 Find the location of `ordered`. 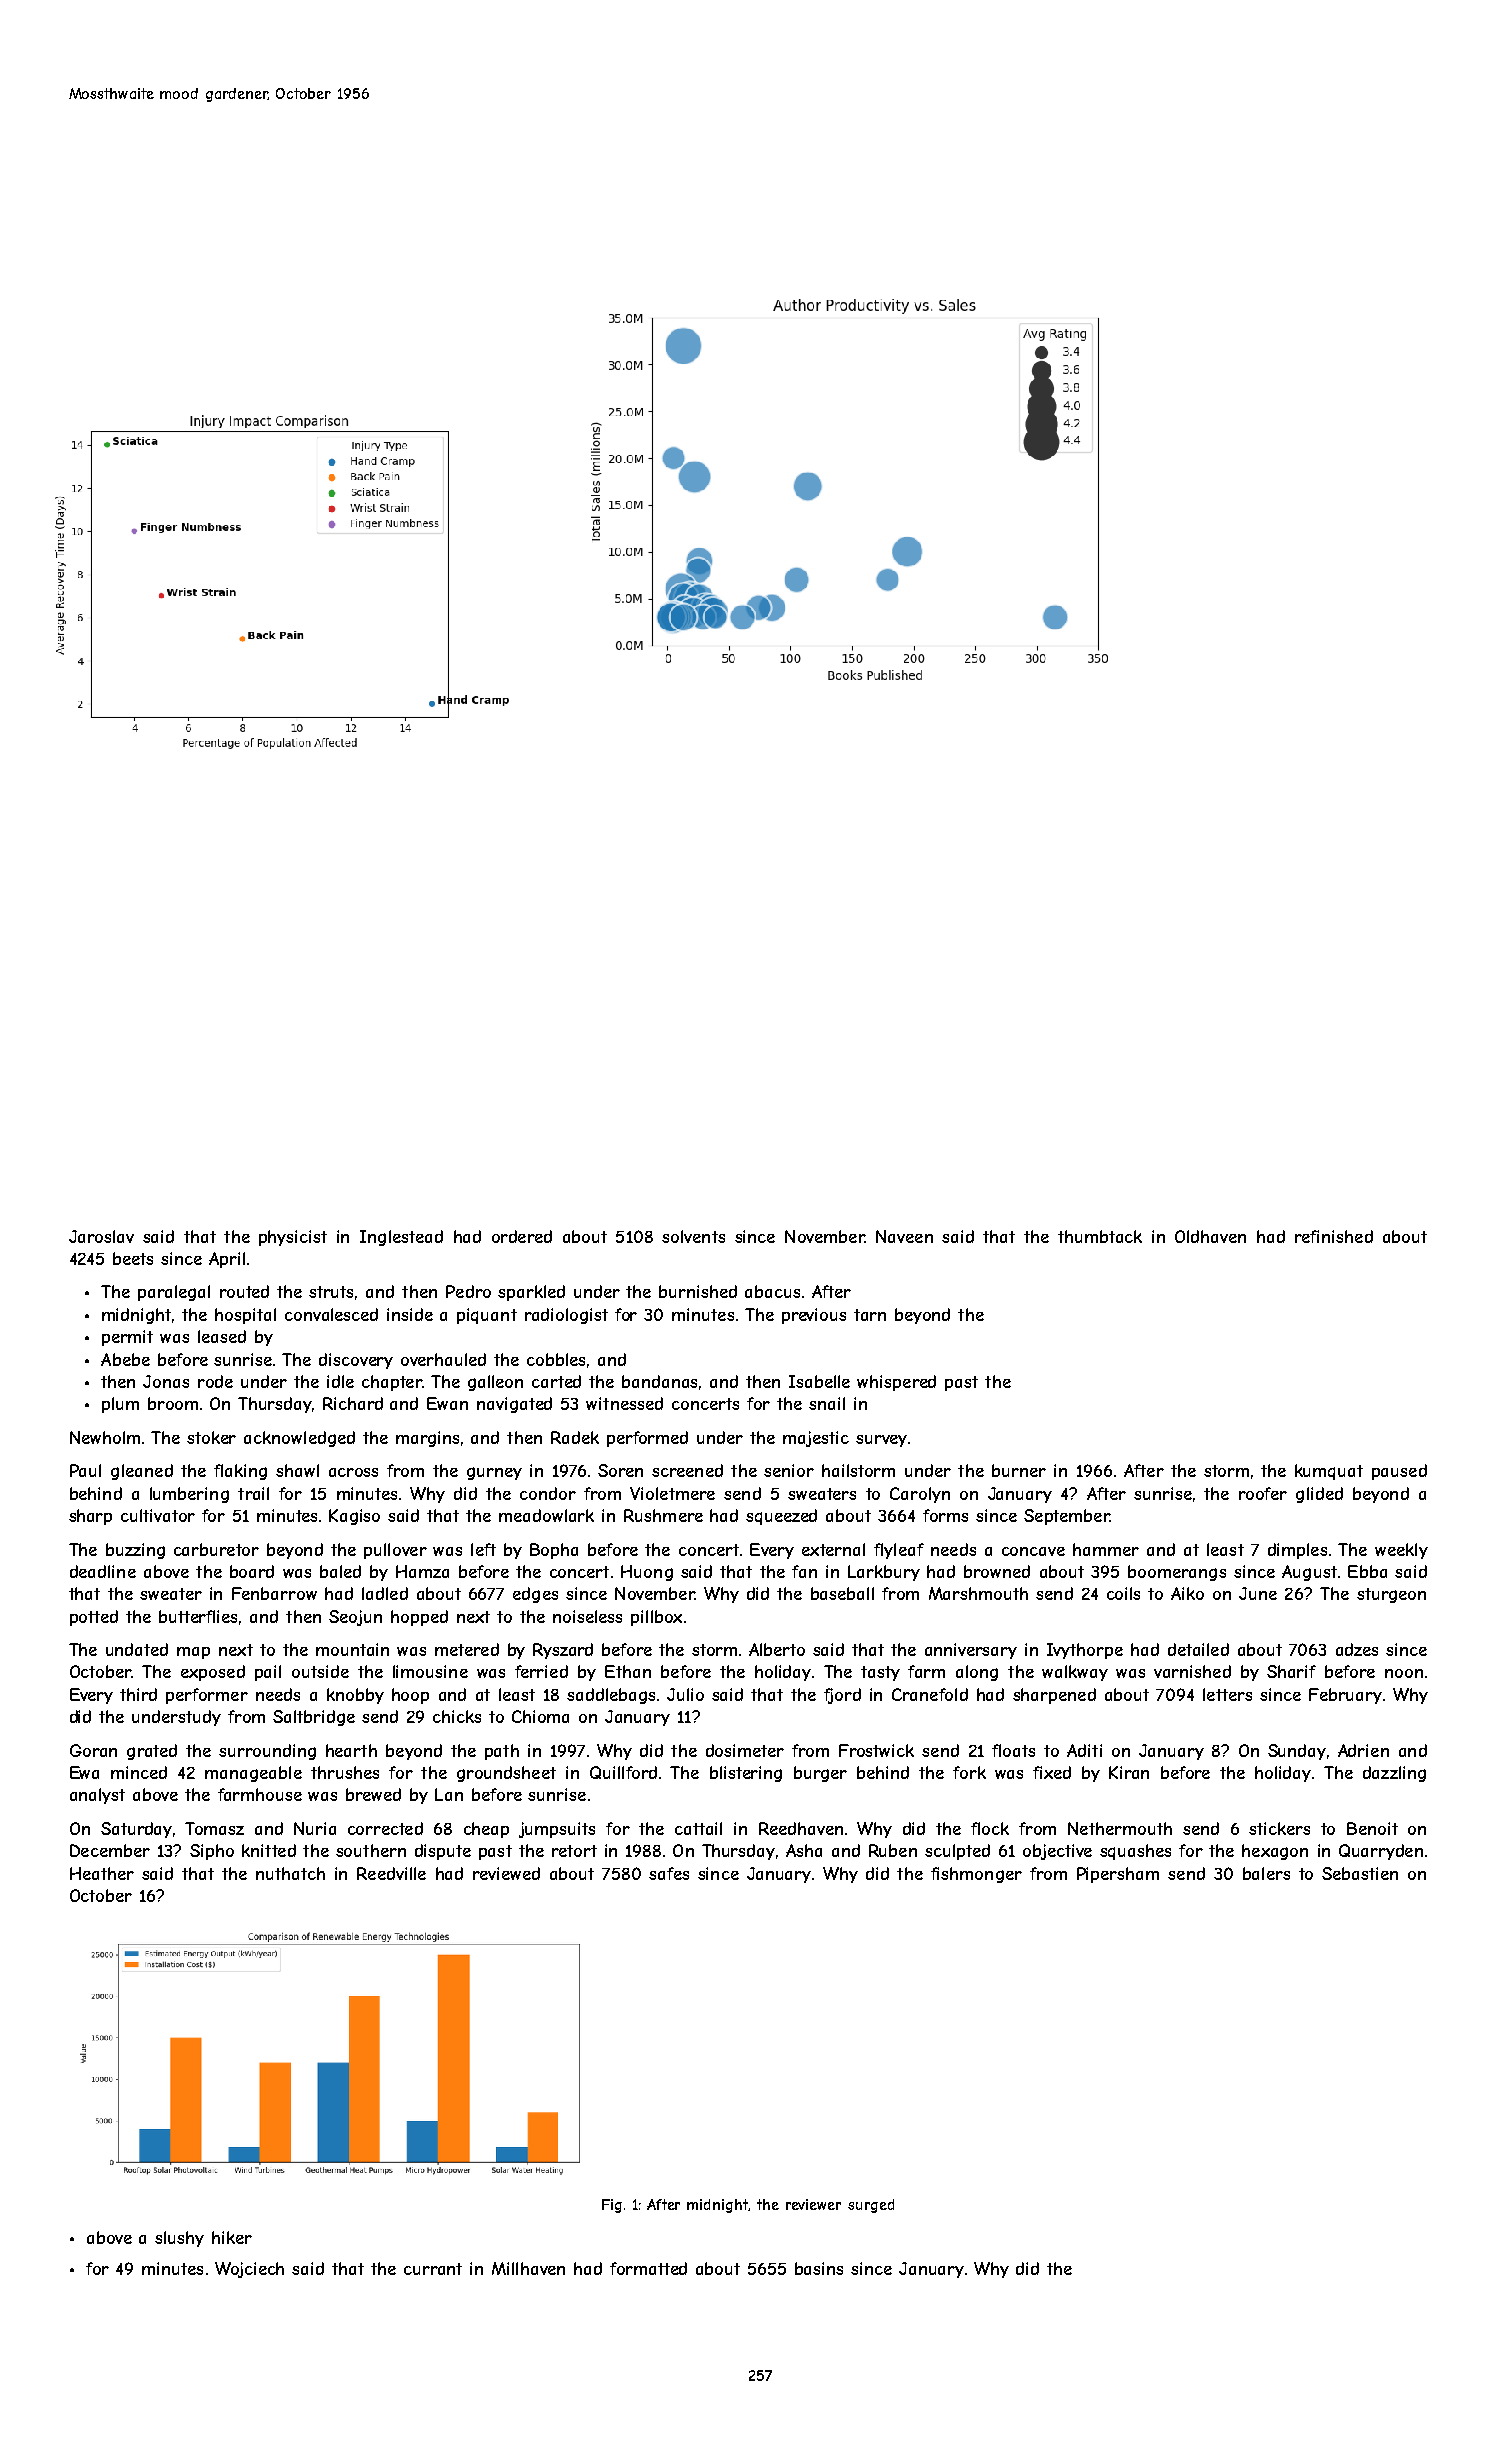

ordered is located at coordinates (522, 1236).
